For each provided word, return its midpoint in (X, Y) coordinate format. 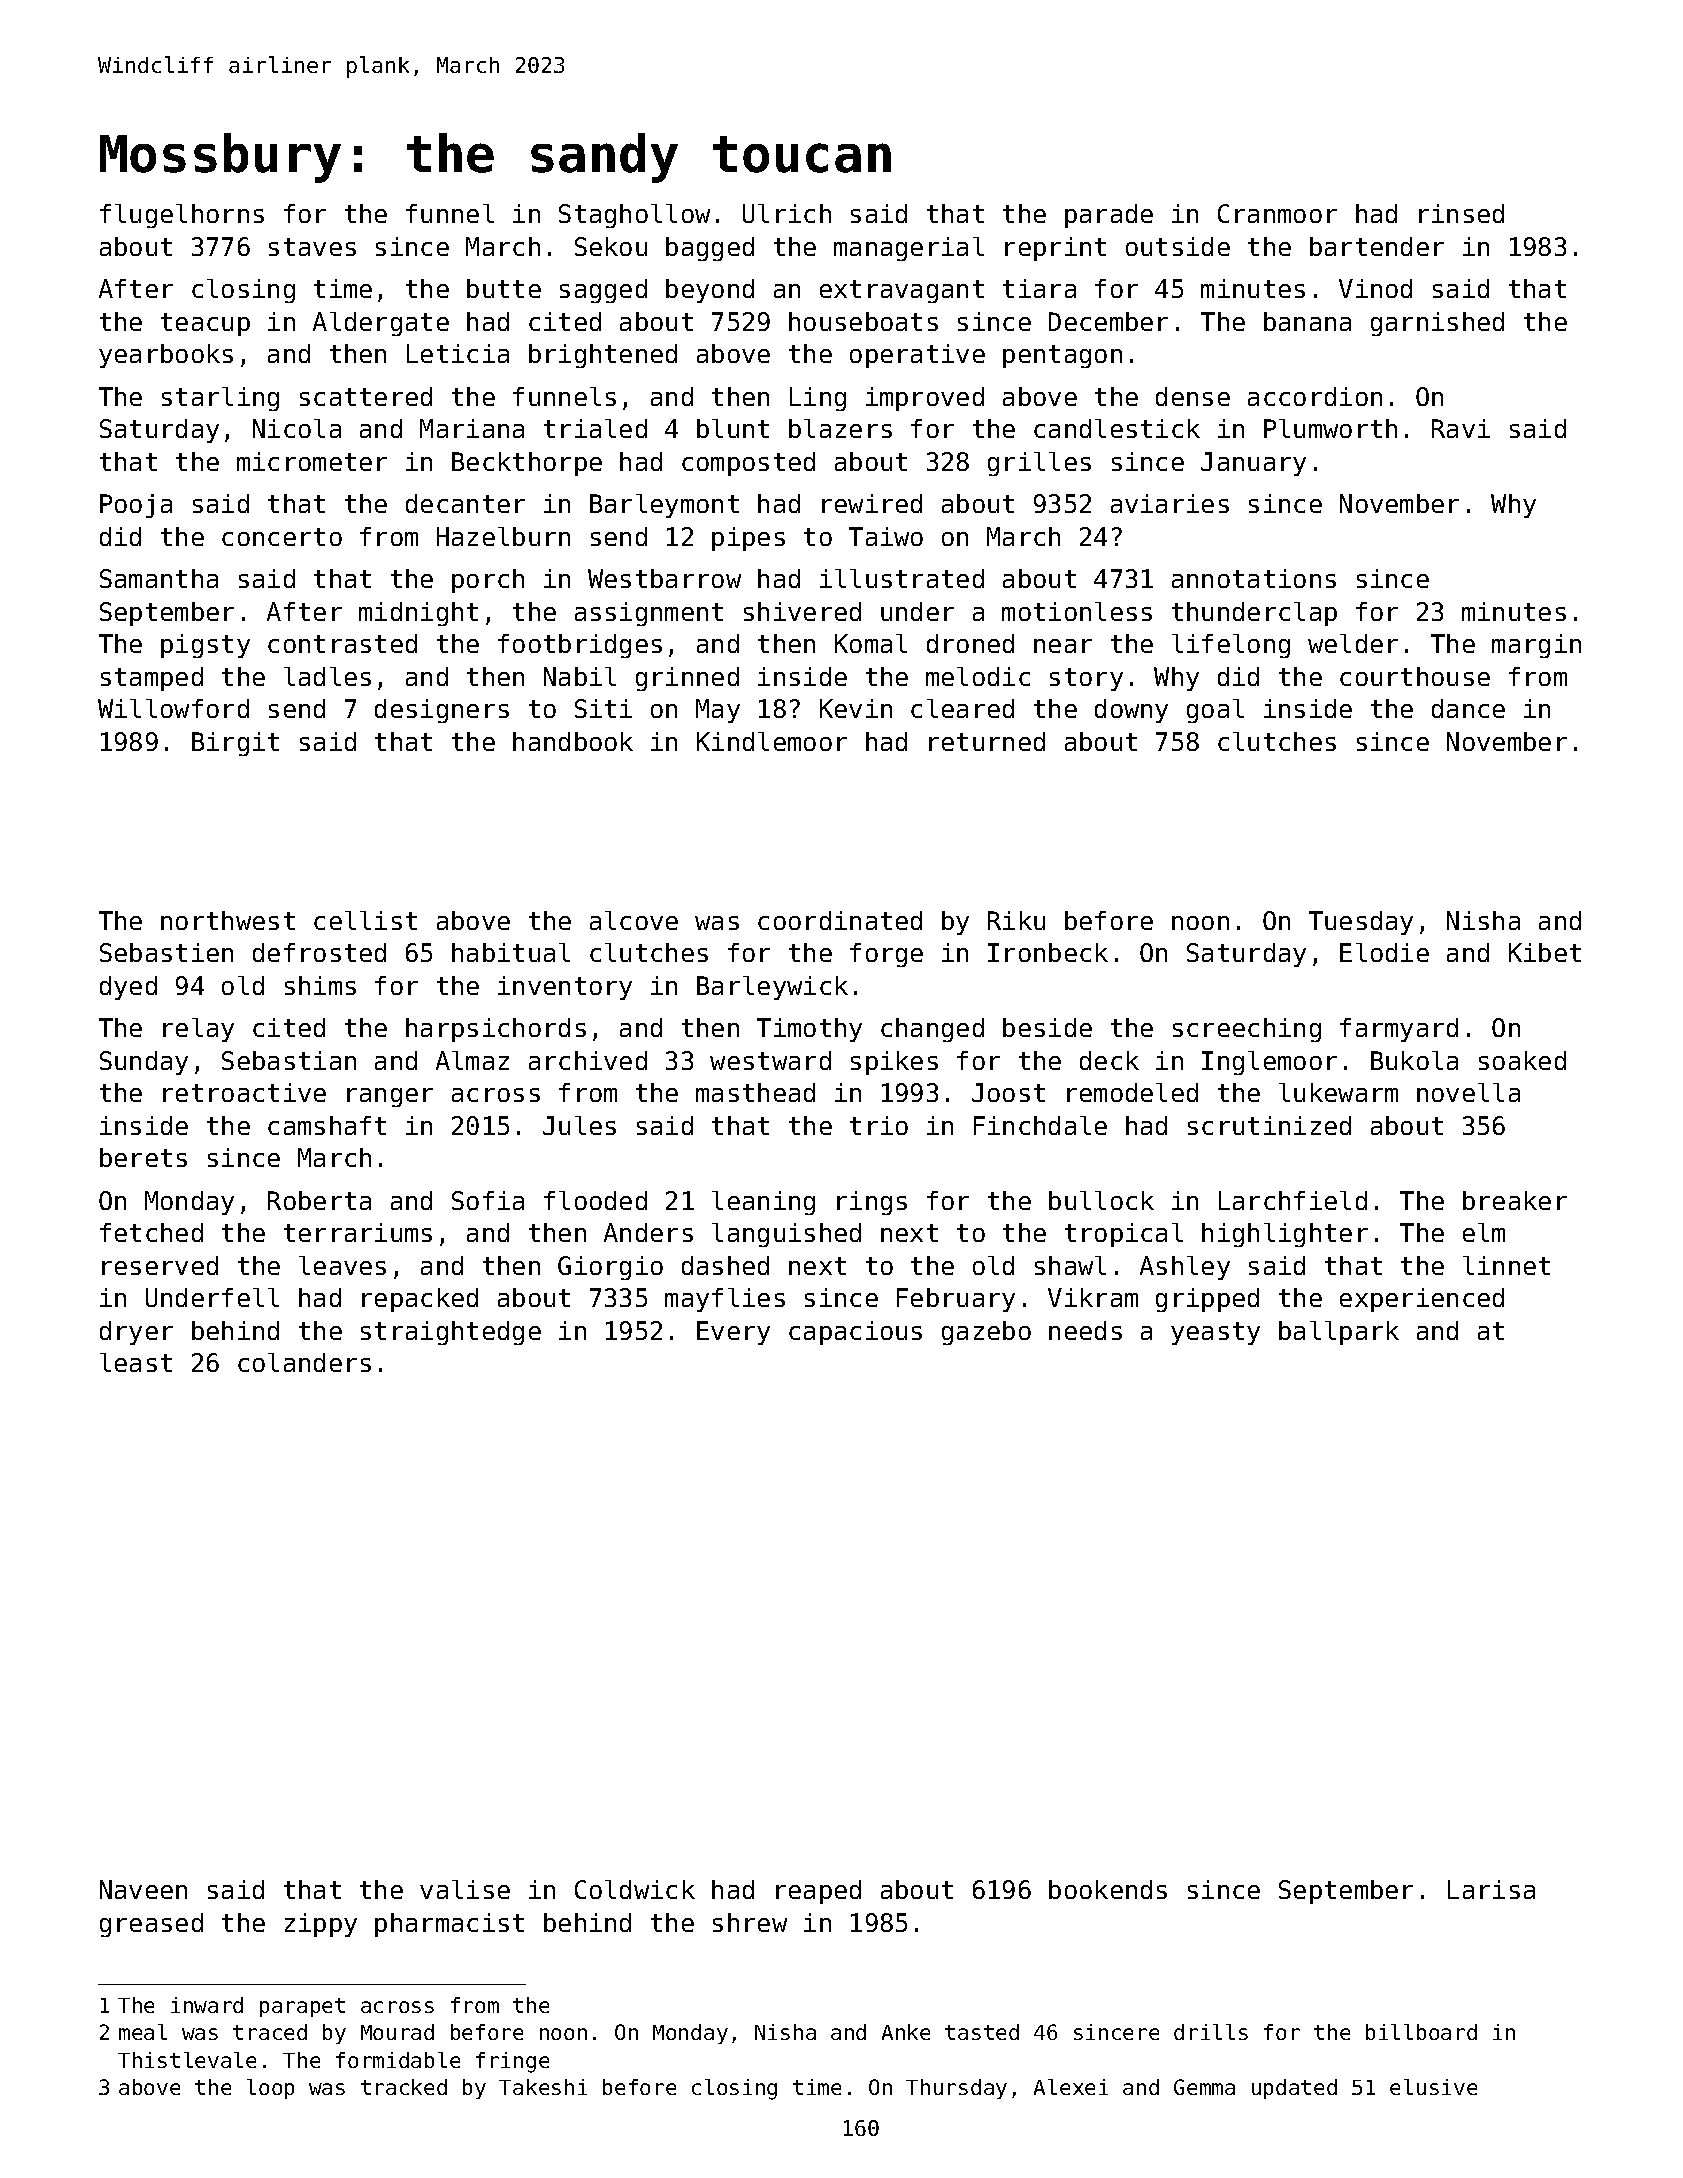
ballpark (1339, 1333)
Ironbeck (1048, 952)
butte (504, 288)
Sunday (144, 1063)
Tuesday (1361, 923)
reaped (818, 1892)
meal (143, 2032)
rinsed (1461, 213)
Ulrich (787, 213)
